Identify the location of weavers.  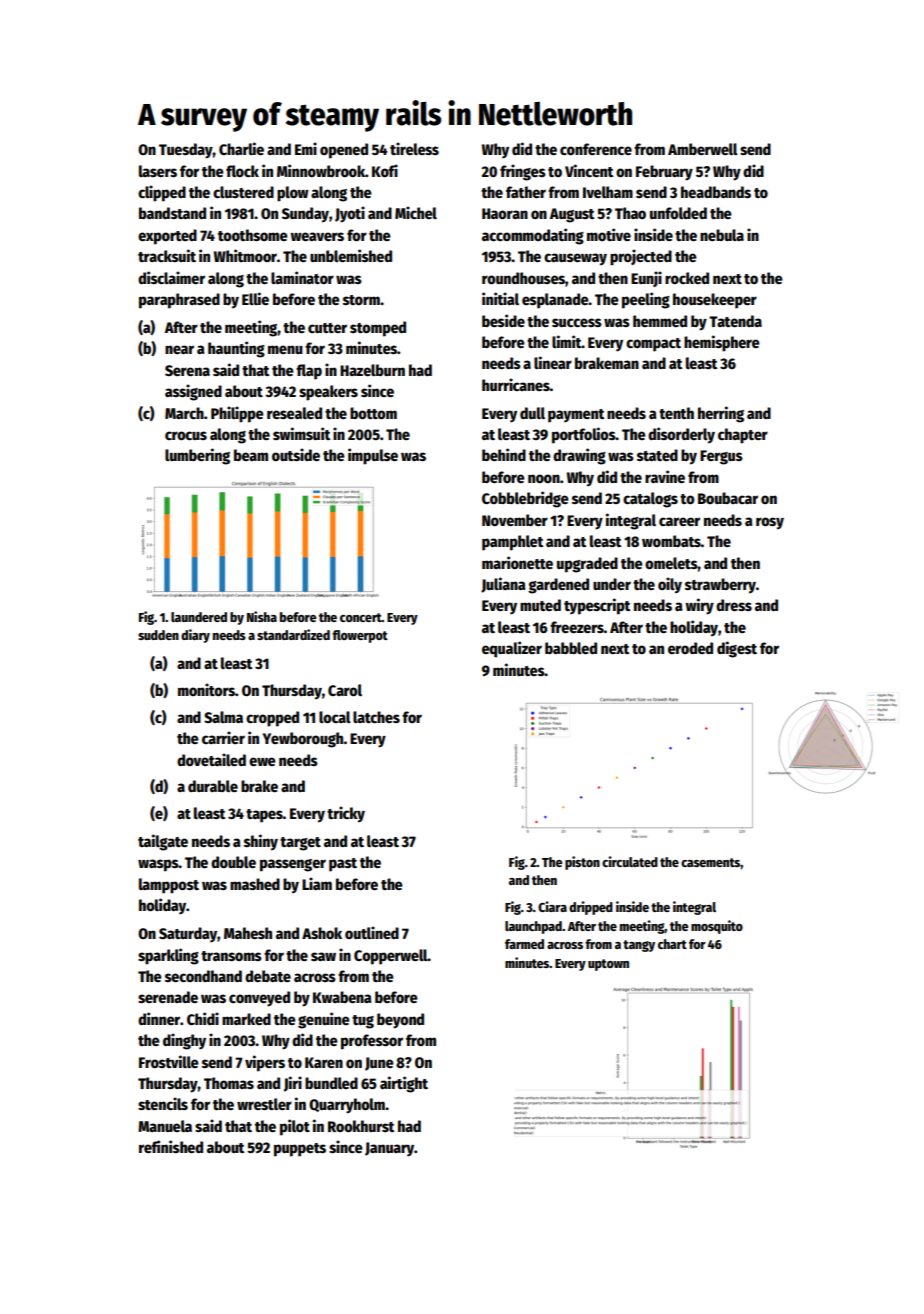
(317, 236).
